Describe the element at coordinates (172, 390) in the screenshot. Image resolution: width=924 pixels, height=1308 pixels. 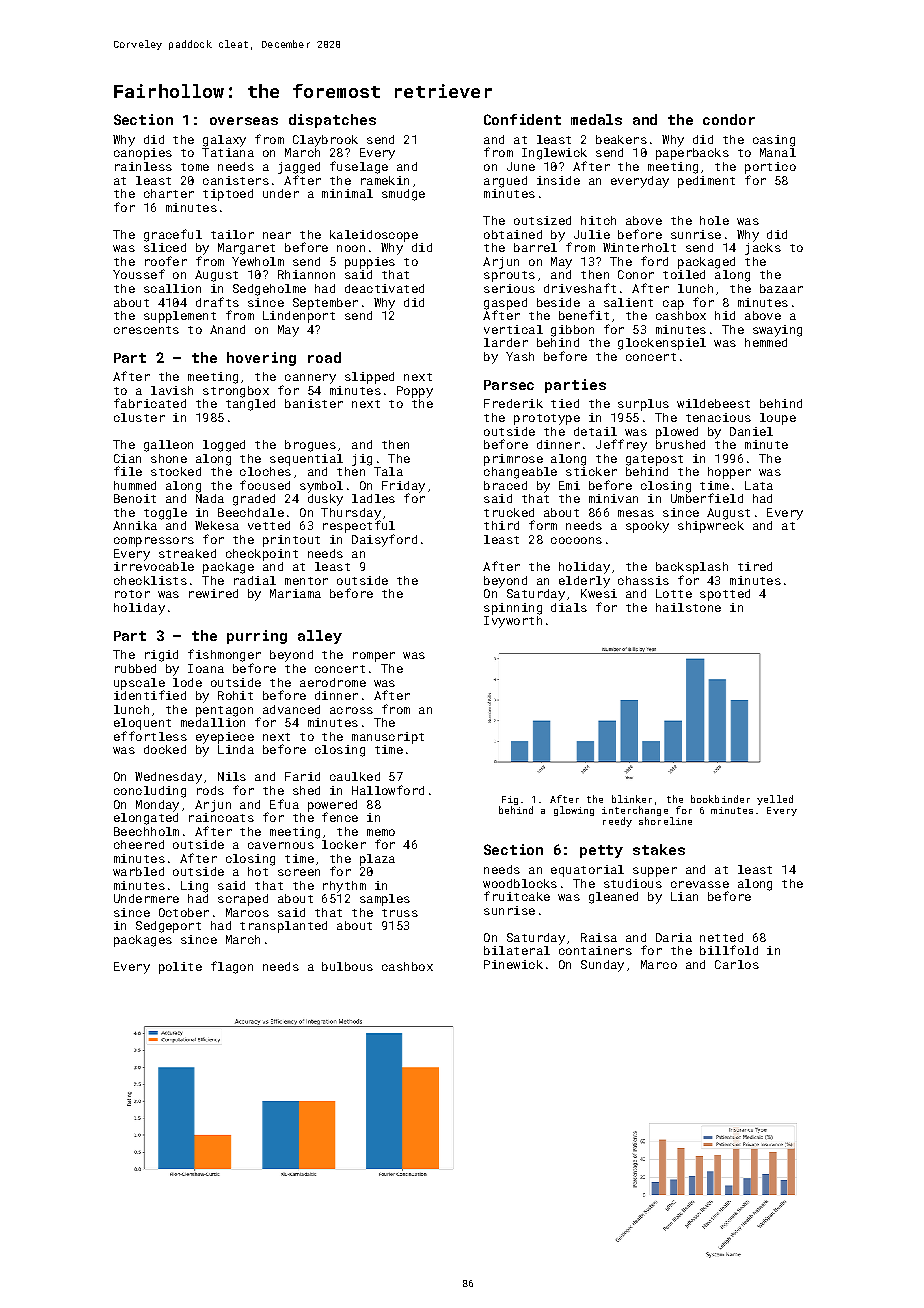
I see `lavish` at that location.
